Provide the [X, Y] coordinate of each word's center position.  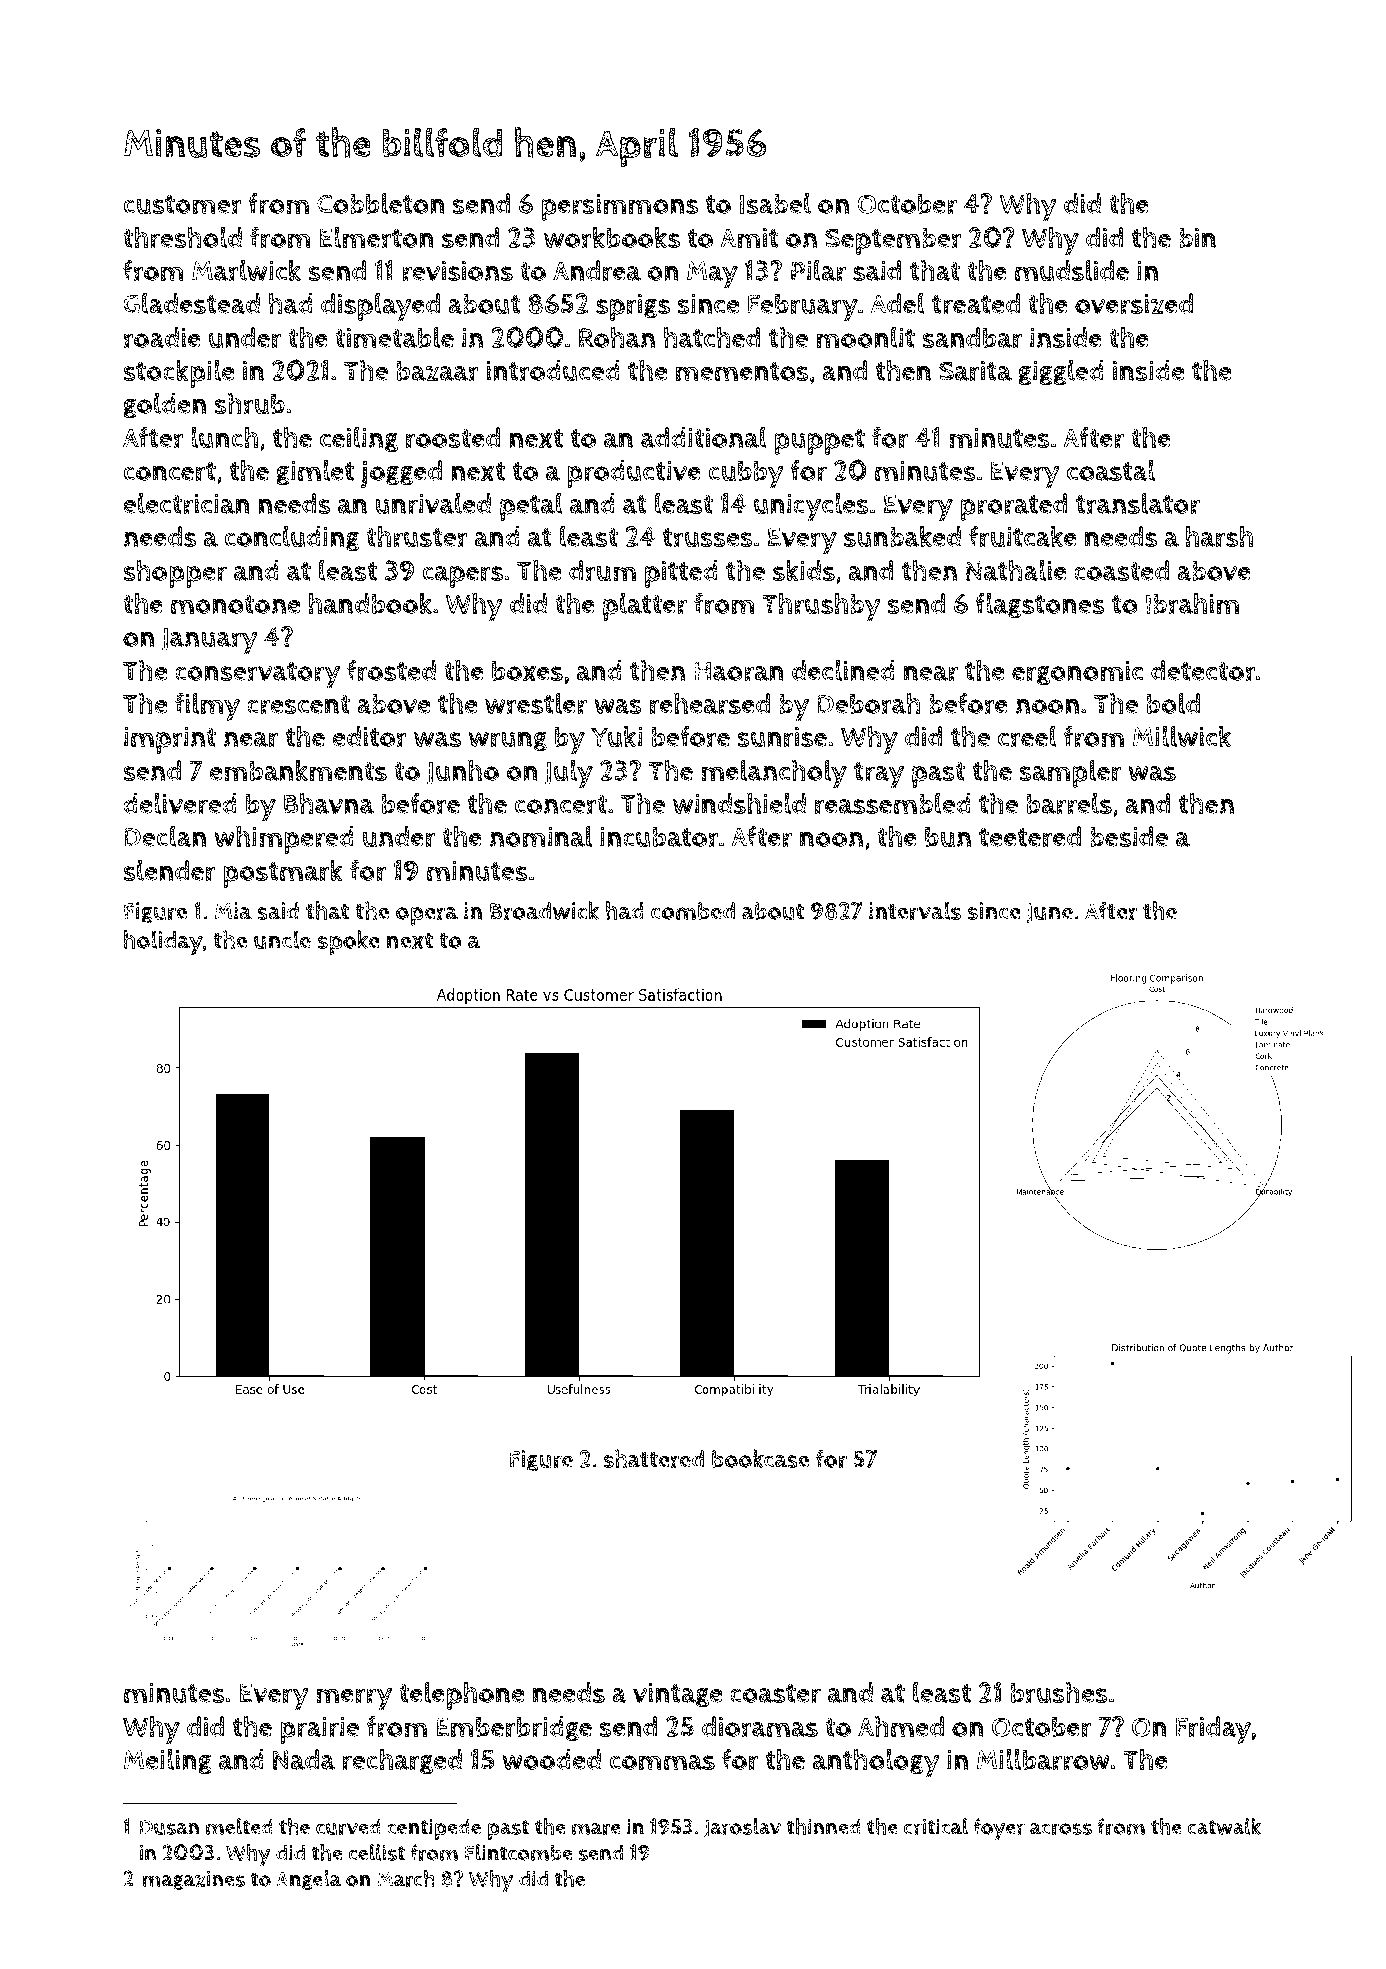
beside [1129, 836]
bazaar [438, 371]
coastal [1111, 470]
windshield [739, 803]
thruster [417, 536]
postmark [283, 873]
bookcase [760, 1458]
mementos [742, 371]
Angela [308, 1880]
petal [531, 506]
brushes [1059, 1692]
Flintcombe [518, 1852]
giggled [1061, 372]
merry [354, 1699]
